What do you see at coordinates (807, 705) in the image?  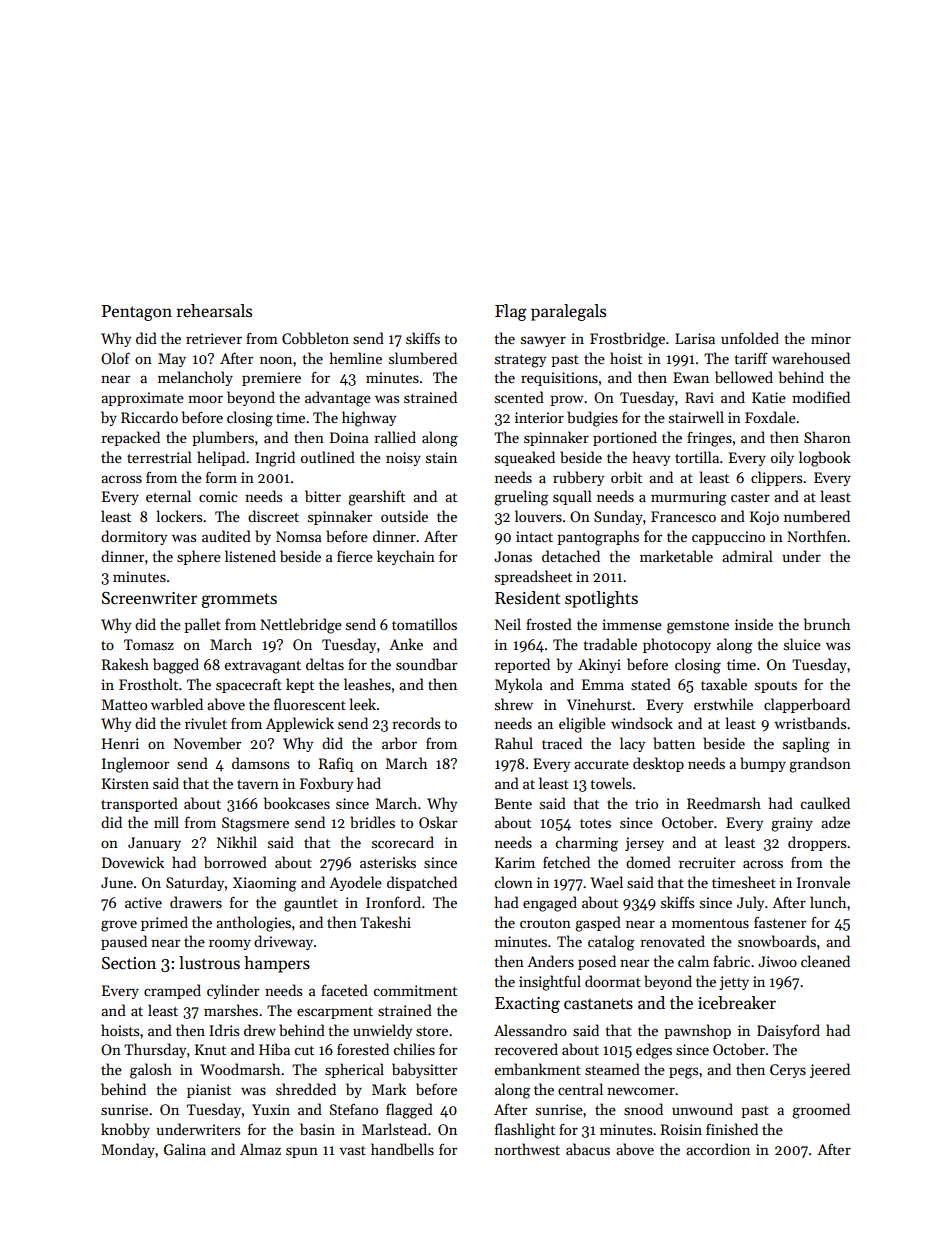 I see `clapperboard` at bounding box center [807, 705].
